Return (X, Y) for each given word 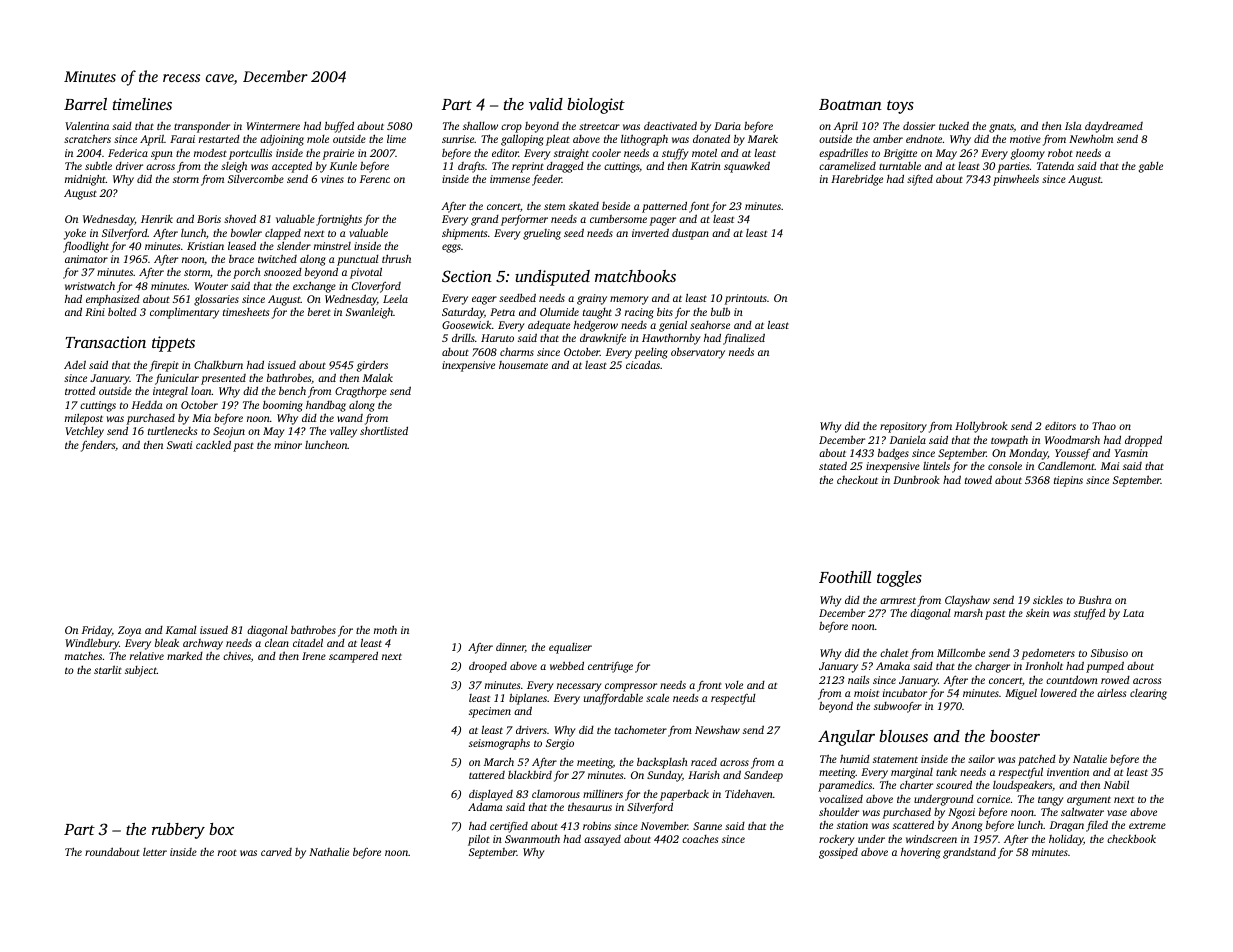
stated (833, 465)
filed (1097, 826)
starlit (108, 669)
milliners (603, 793)
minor (288, 445)
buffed (339, 127)
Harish (704, 774)
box (221, 829)
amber (888, 139)
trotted (80, 391)
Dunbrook (916, 480)
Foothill (845, 577)
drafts (471, 167)
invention (1068, 772)
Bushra (1095, 600)
